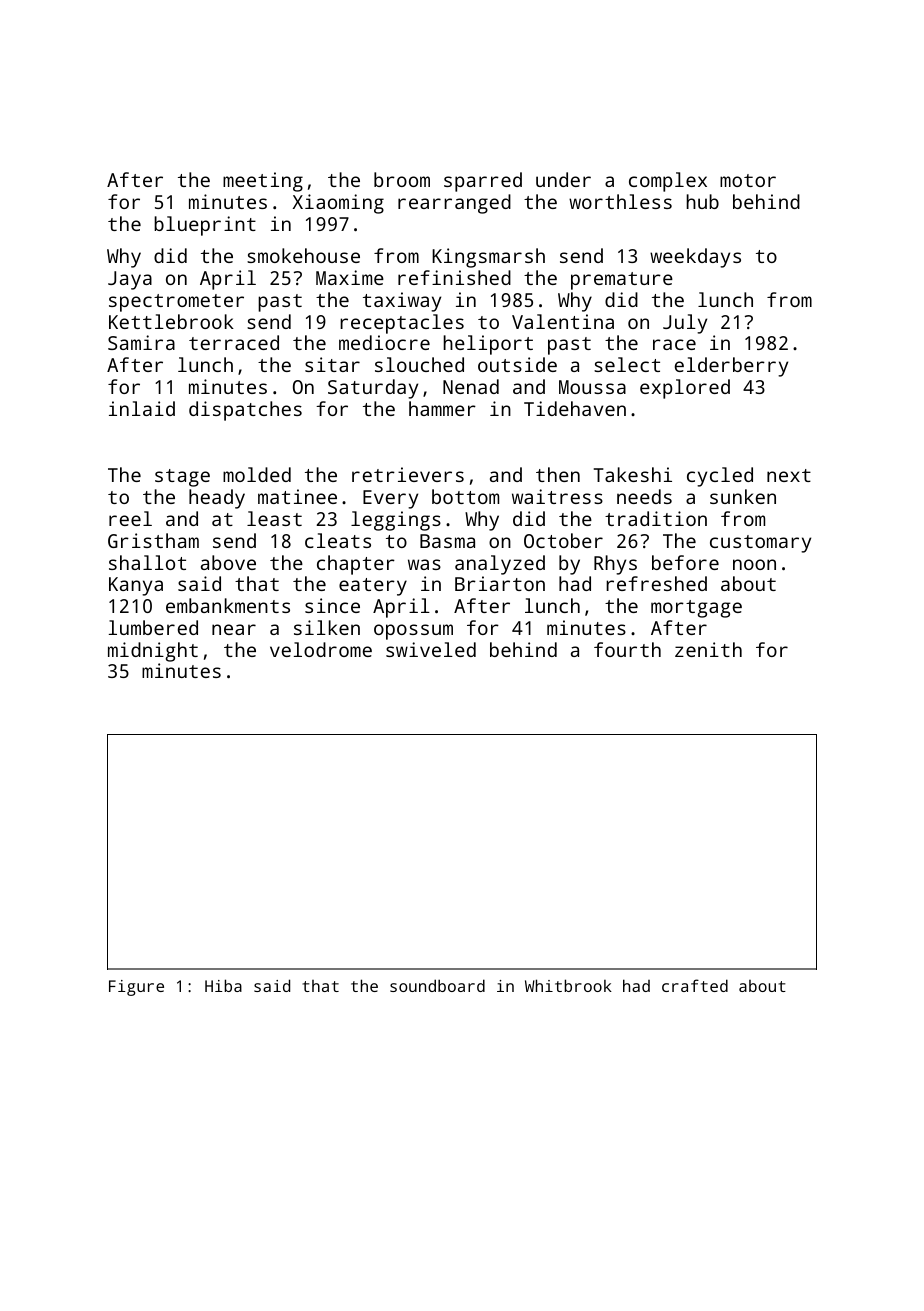 The width and height of the screenshot is (924, 1311). What do you see at coordinates (263, 182) in the screenshot?
I see `meeting` at bounding box center [263, 182].
